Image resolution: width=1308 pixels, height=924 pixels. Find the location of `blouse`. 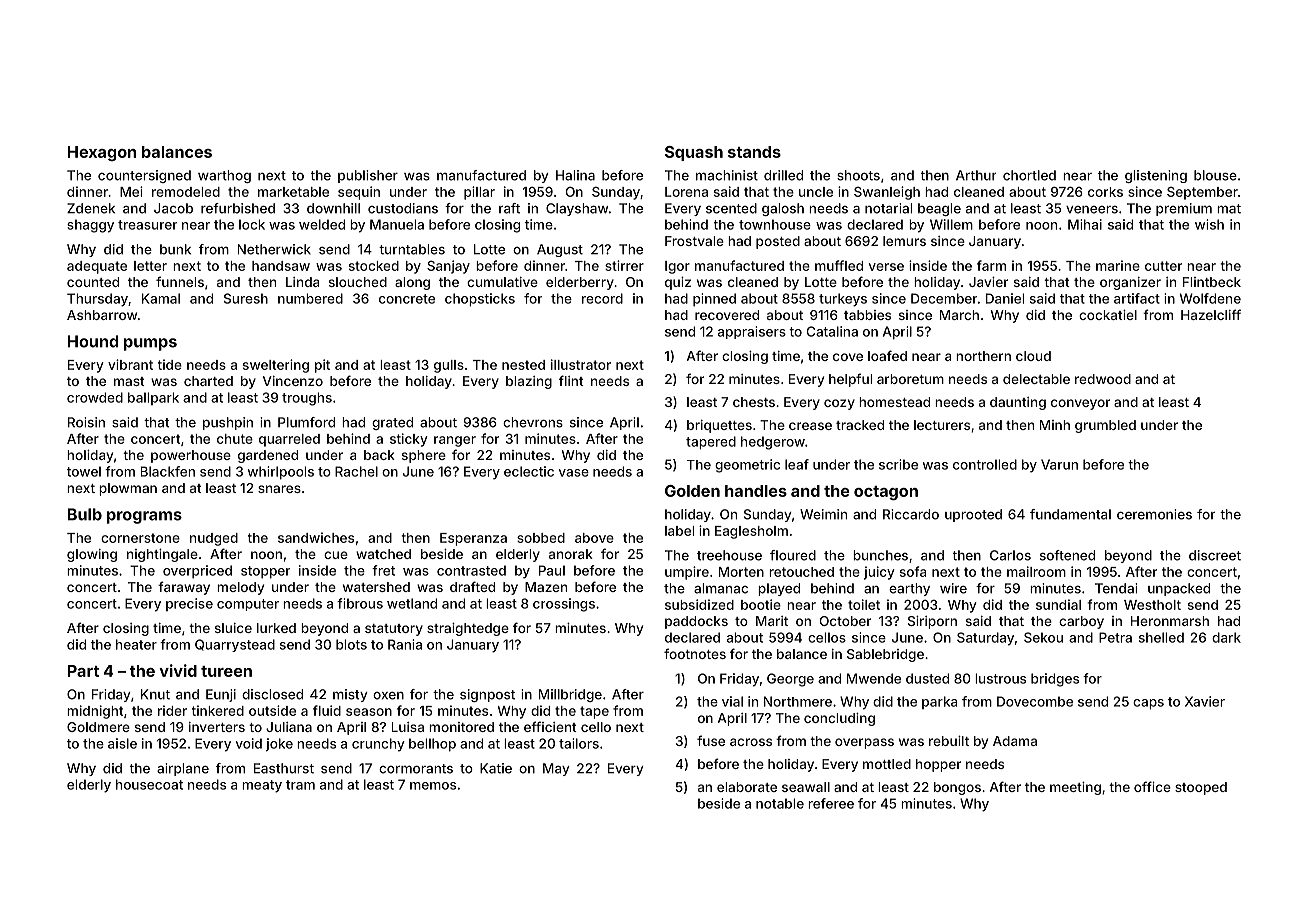

blouse is located at coordinates (1215, 175).
